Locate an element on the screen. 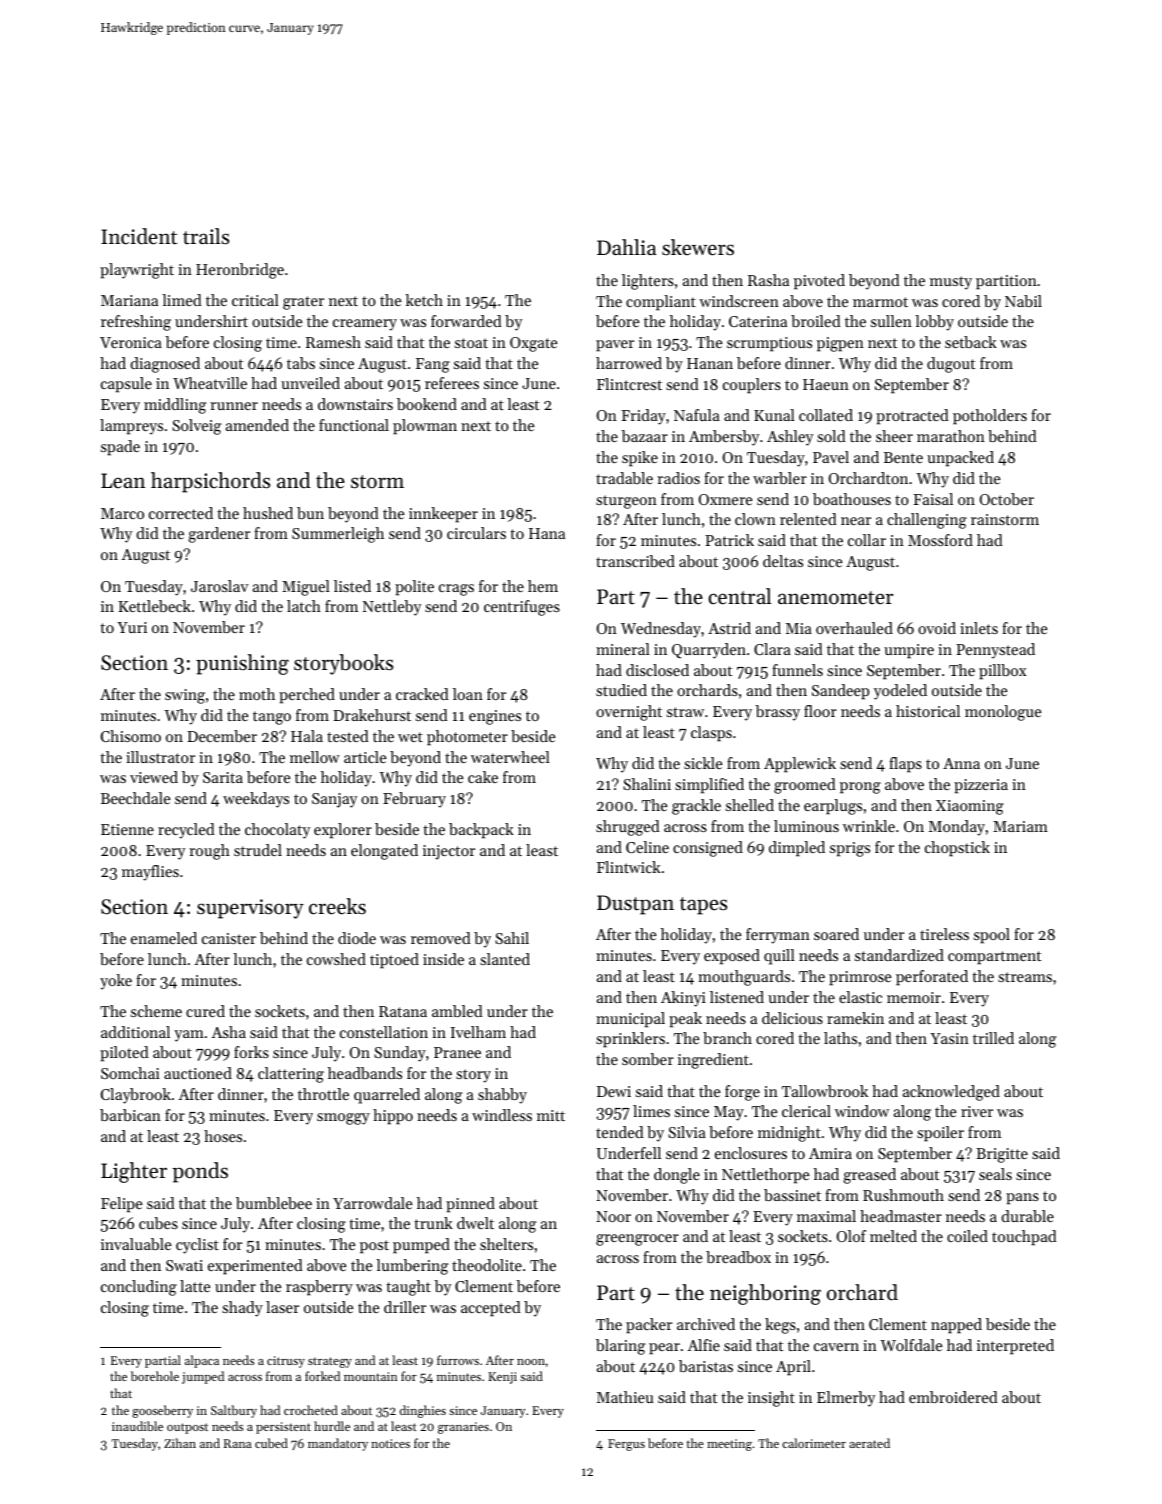  Nabil is located at coordinates (1023, 301).
